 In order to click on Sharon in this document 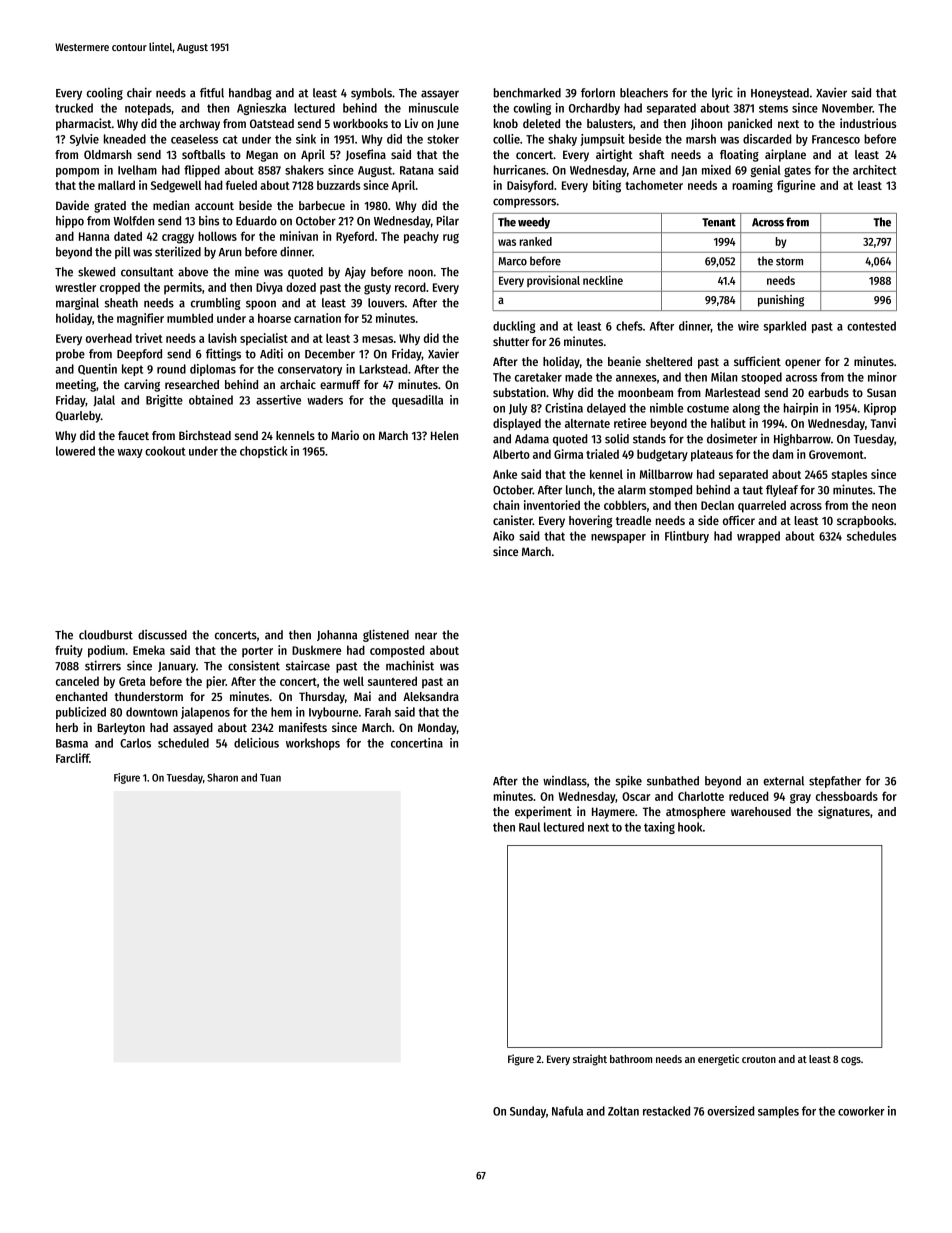, I will do `click(222, 777)`.
